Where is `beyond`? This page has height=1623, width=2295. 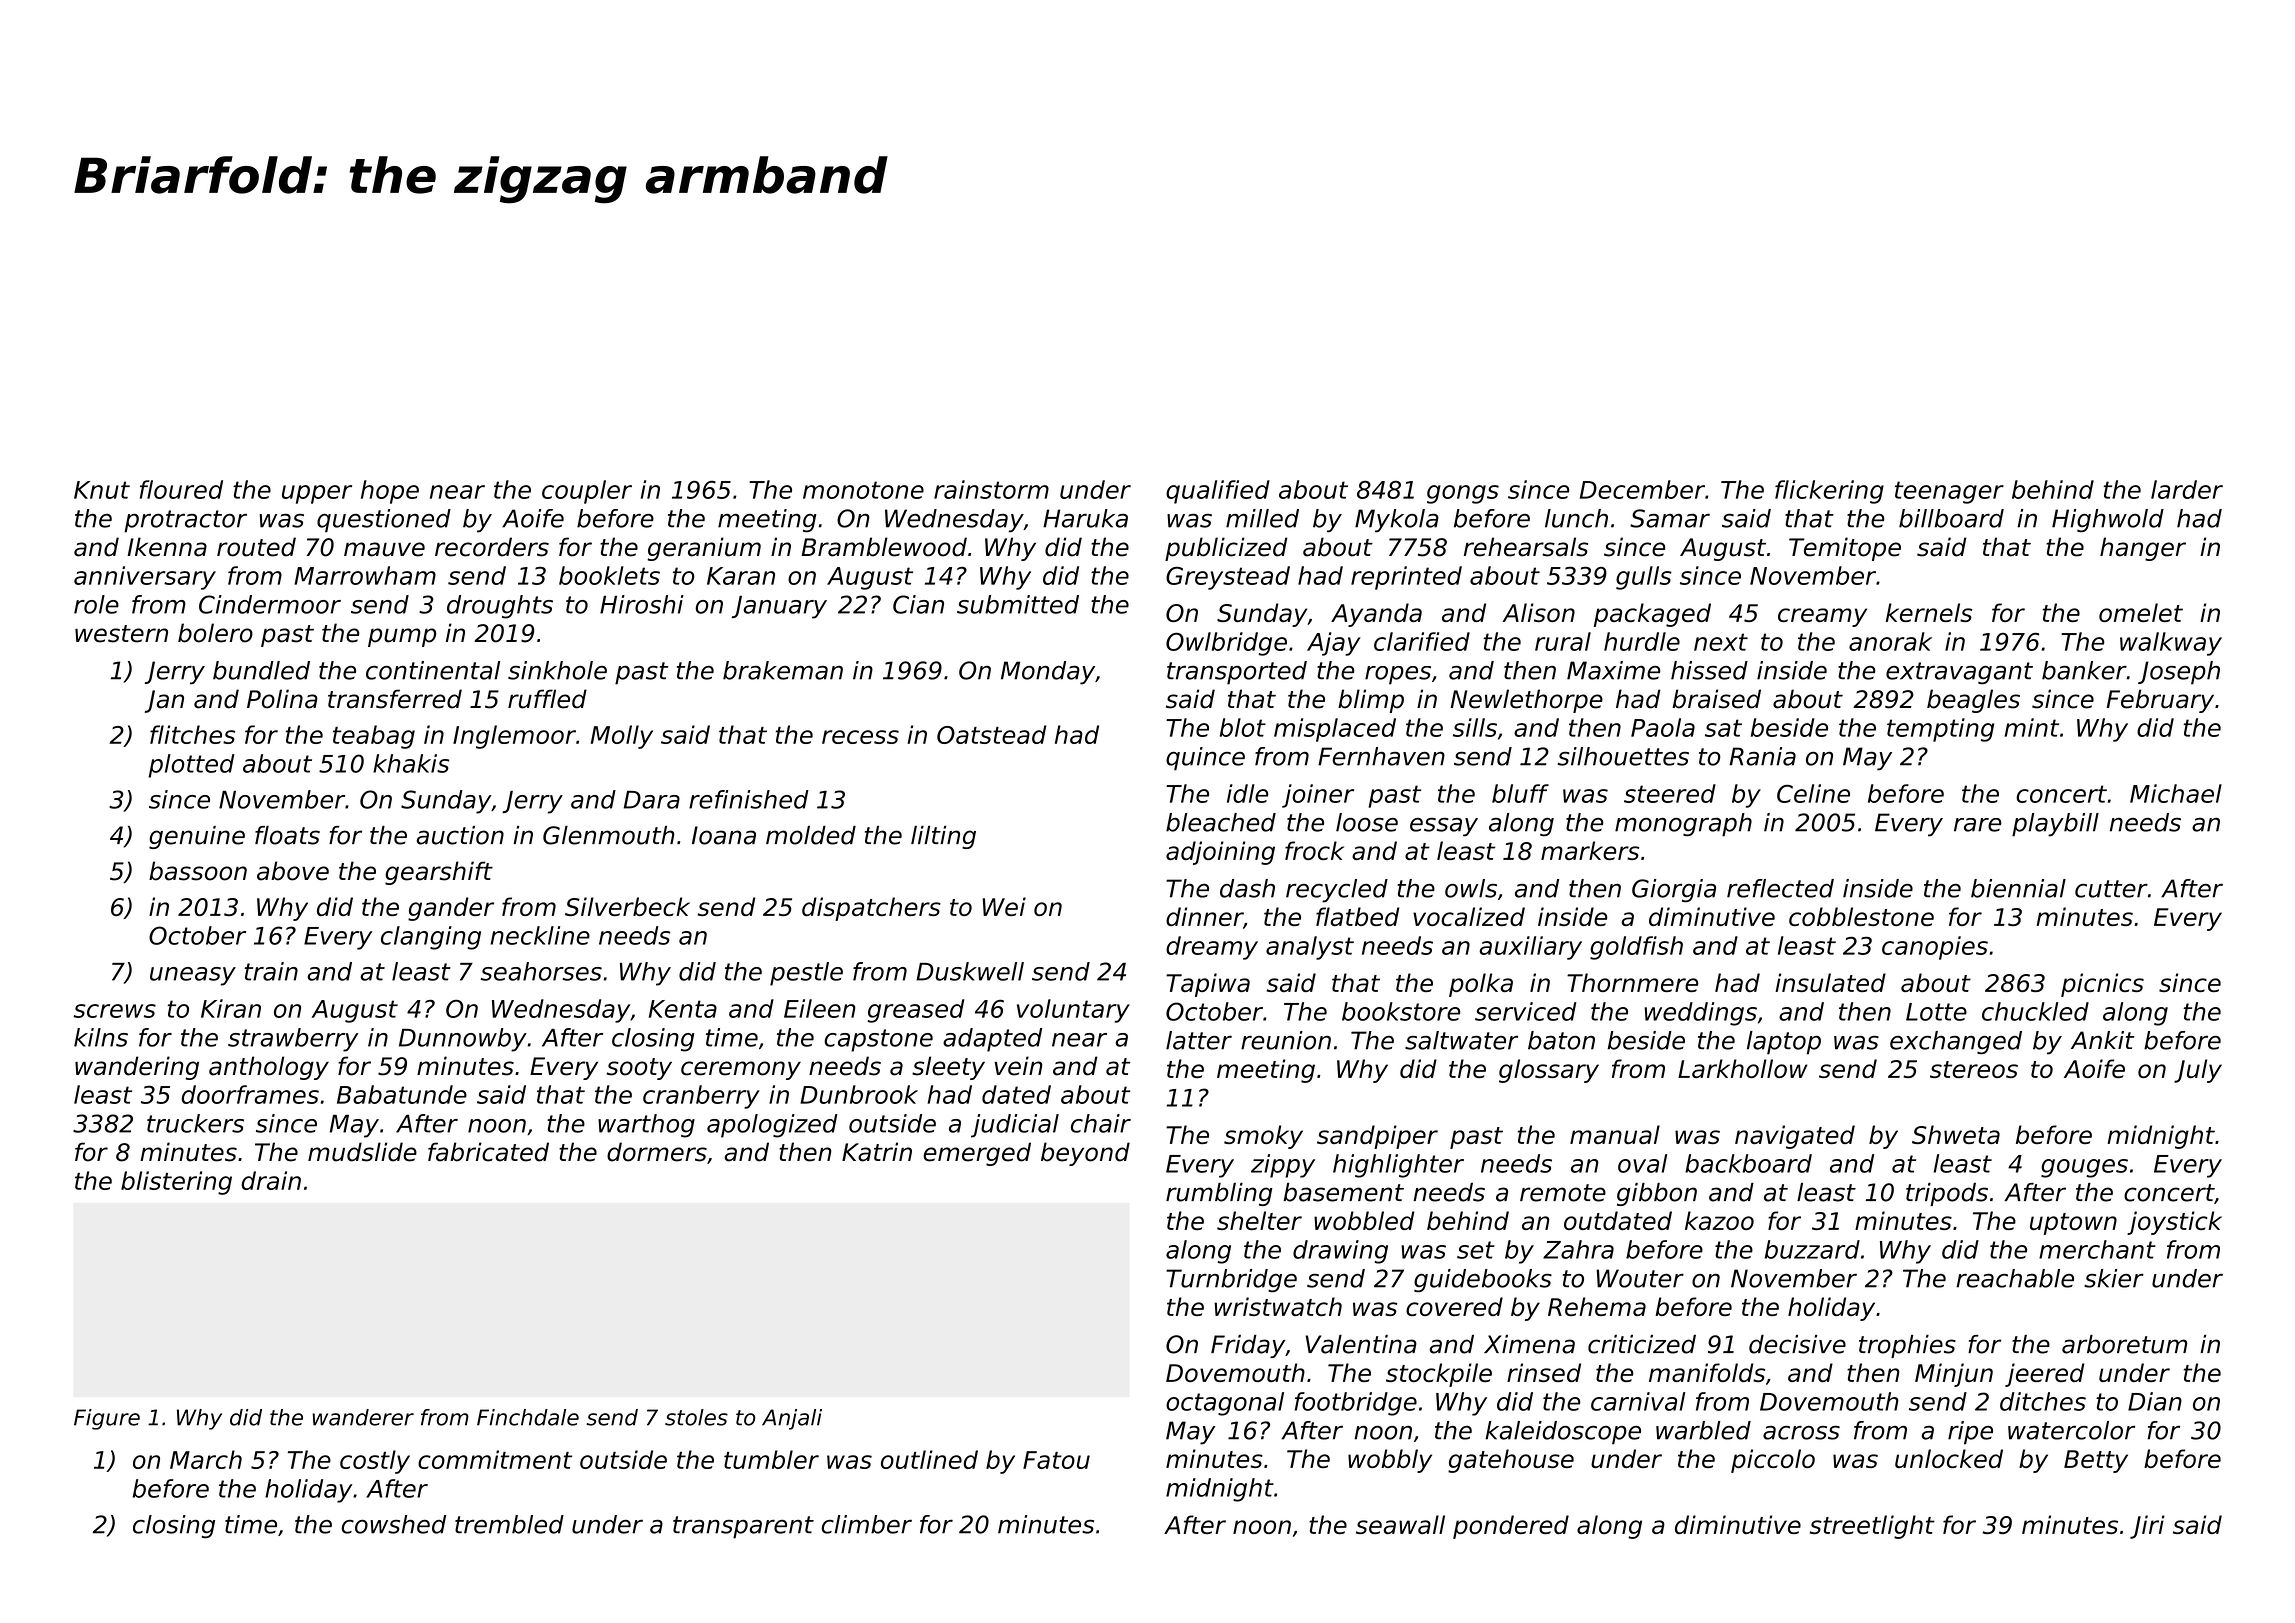
beyond is located at coordinates (1085, 1154).
